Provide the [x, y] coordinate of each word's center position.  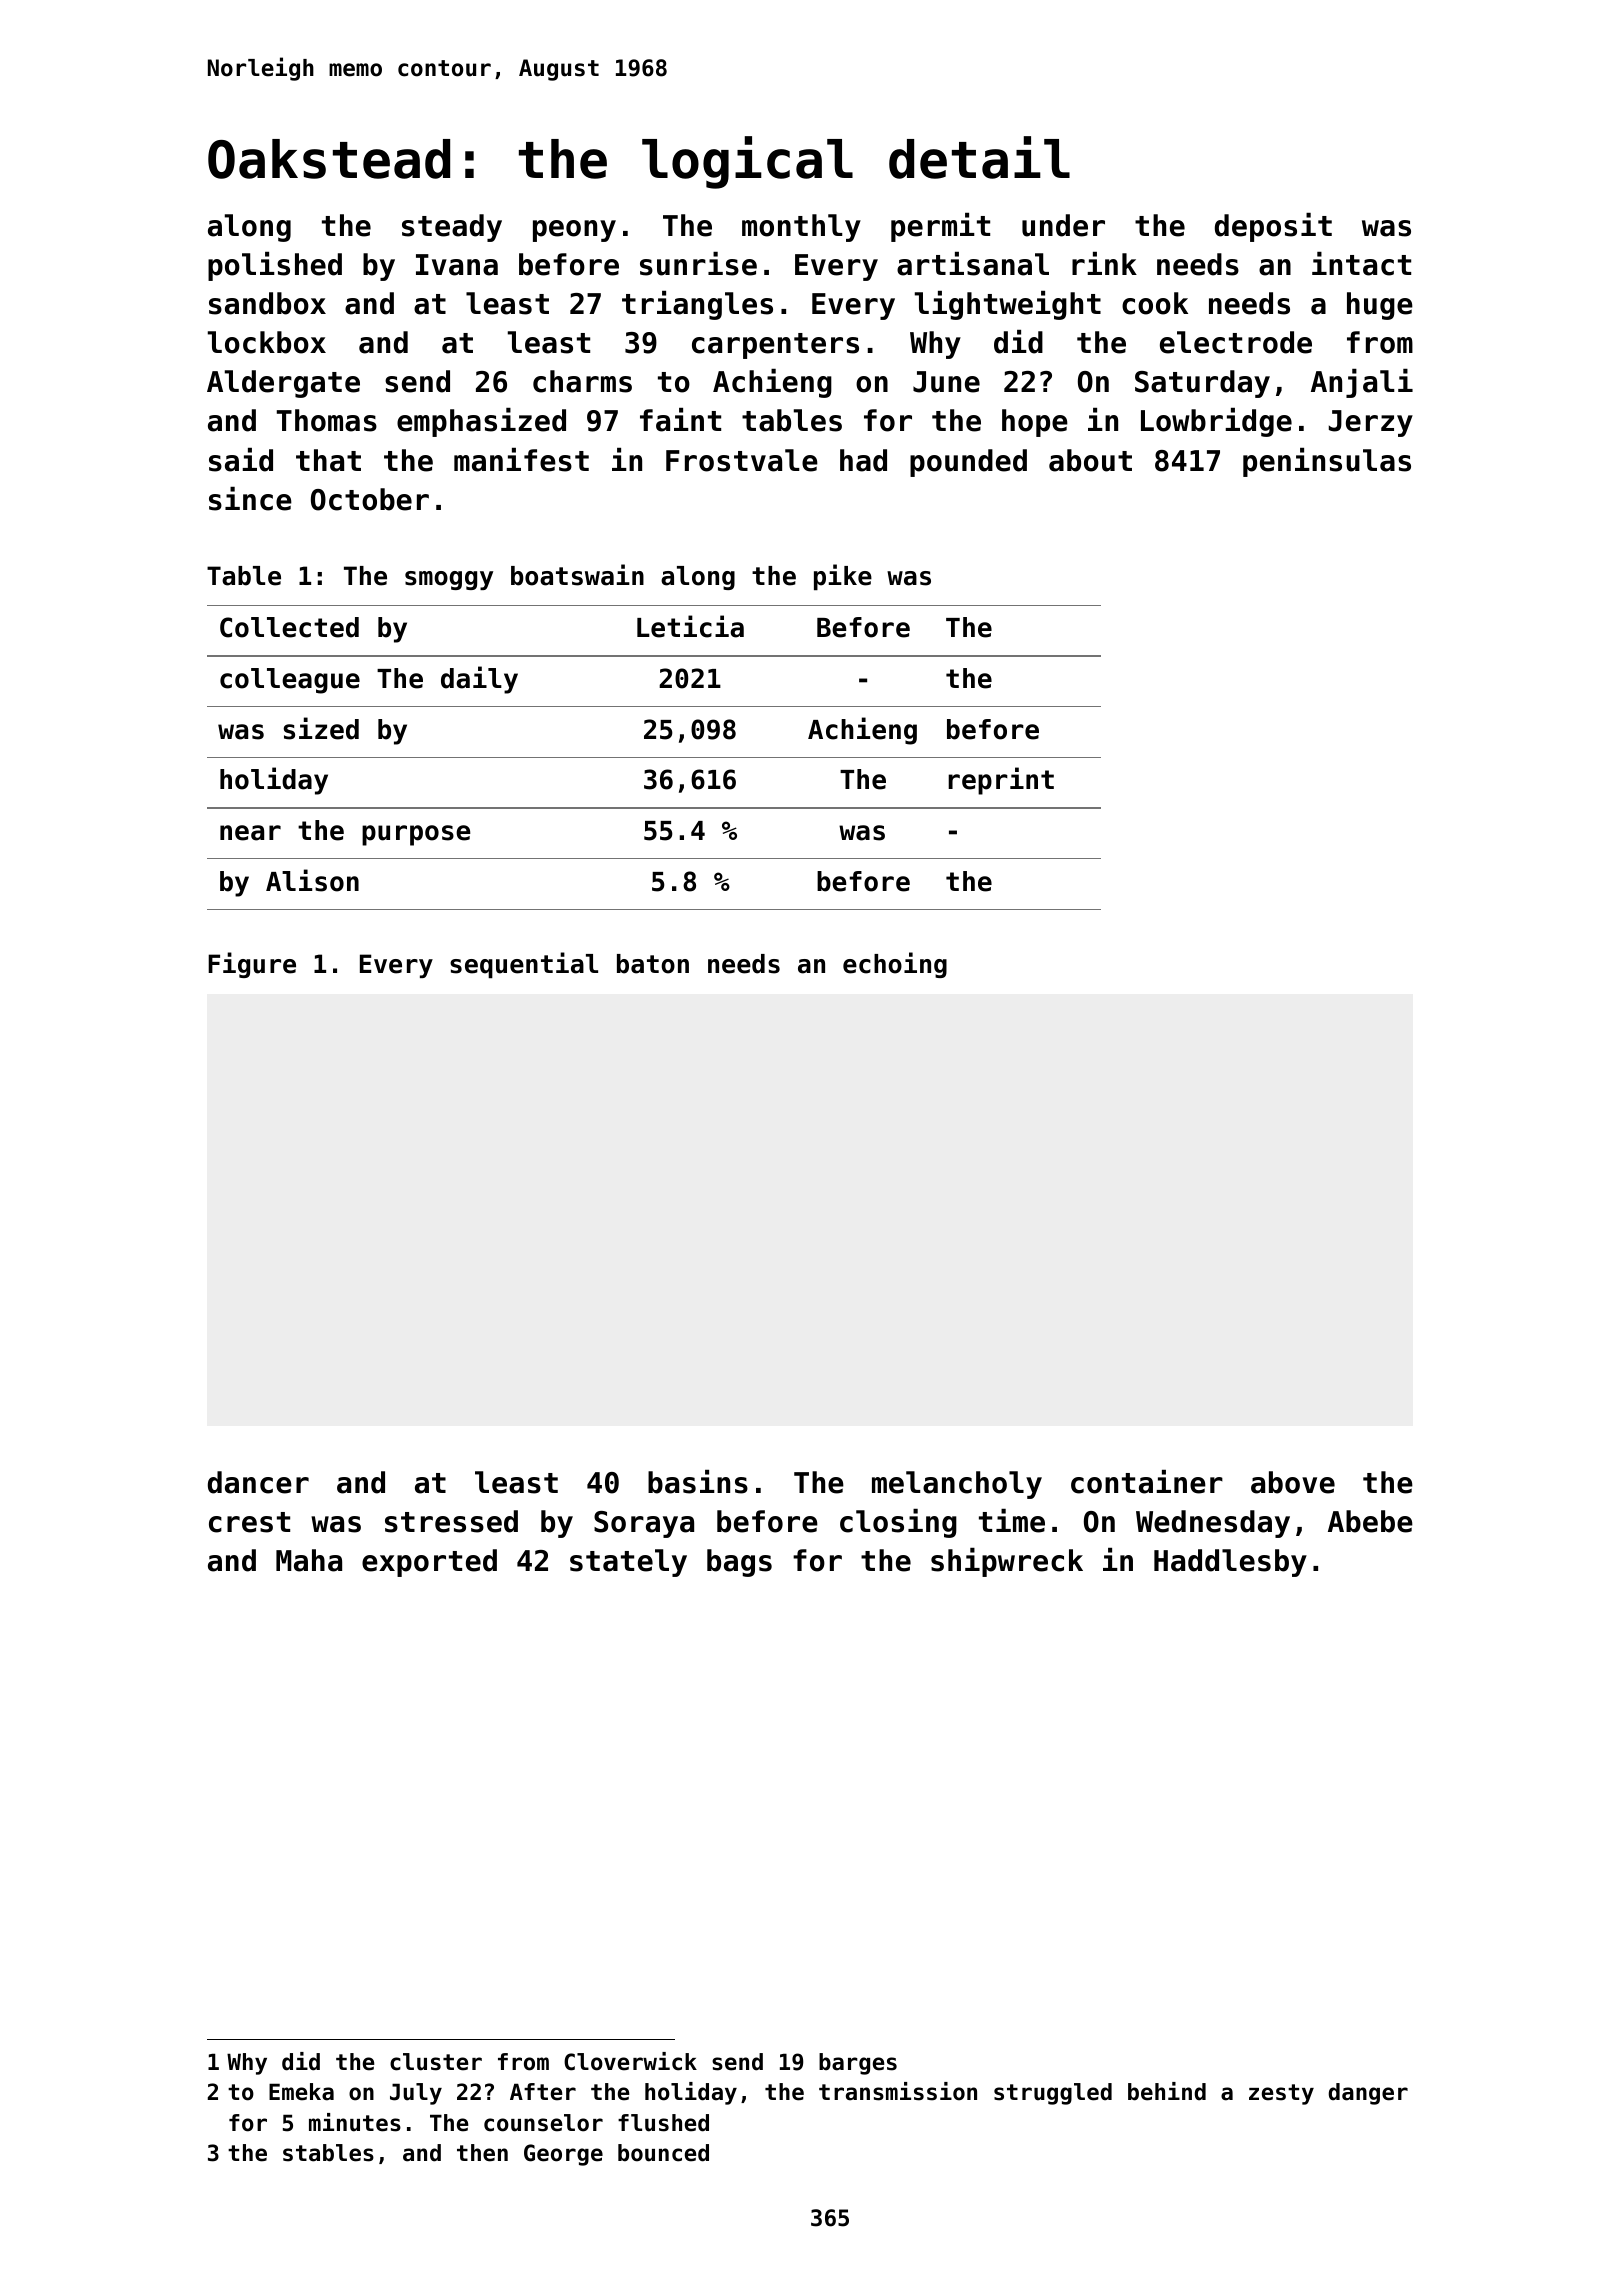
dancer [258, 1482]
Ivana [457, 265]
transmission [898, 2091]
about [1090, 460]
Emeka [301, 2092]
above [1293, 1482]
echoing [895, 965]
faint [680, 420]
